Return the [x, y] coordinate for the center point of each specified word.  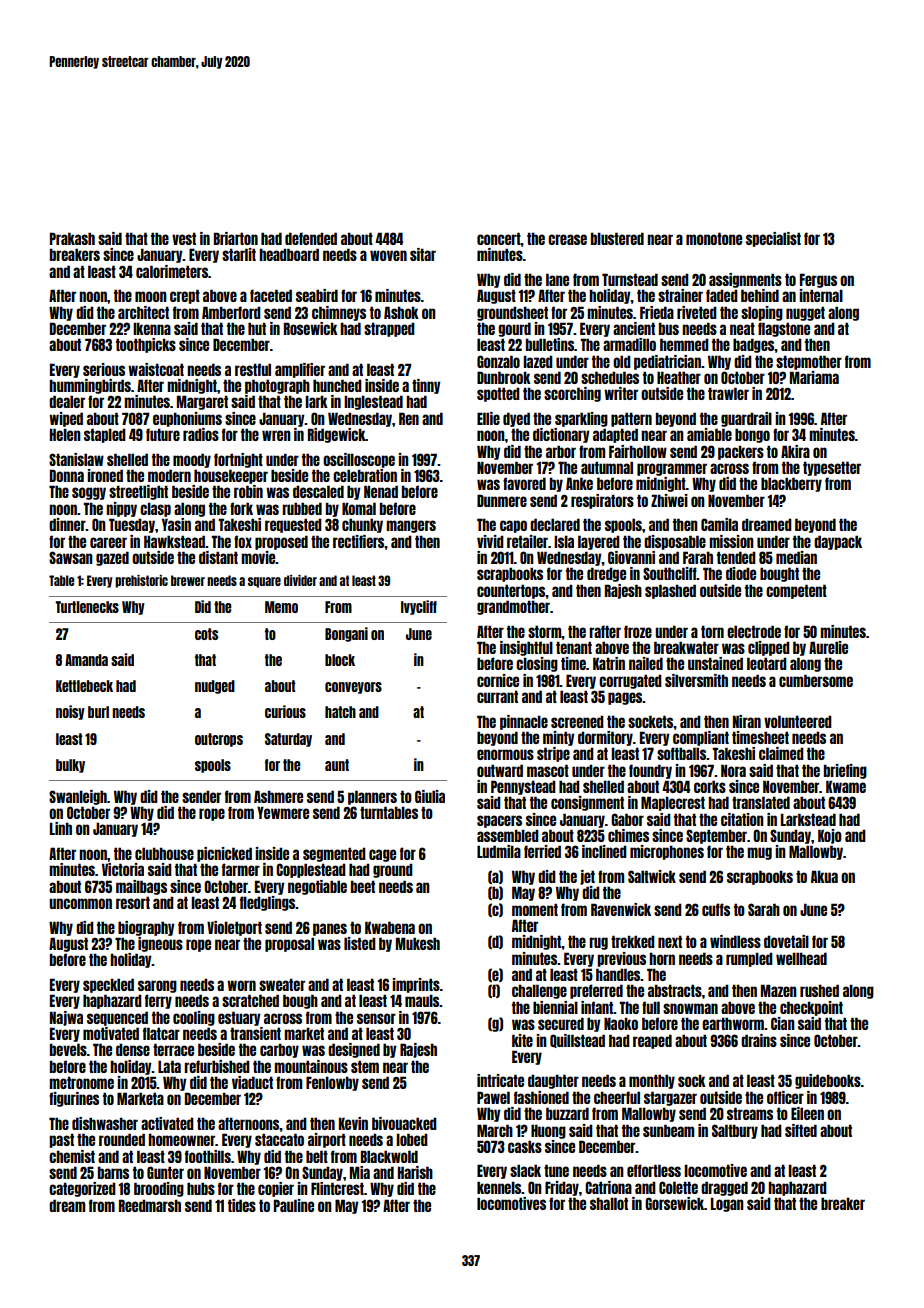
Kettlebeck [84, 686]
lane [557, 279]
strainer [680, 295]
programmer [672, 469]
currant [497, 696]
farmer [241, 869]
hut [257, 328]
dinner [67, 524]
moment [535, 909]
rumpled [749, 959]
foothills [208, 1156]
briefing [845, 771]
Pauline [294, 1205]
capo [513, 526]
